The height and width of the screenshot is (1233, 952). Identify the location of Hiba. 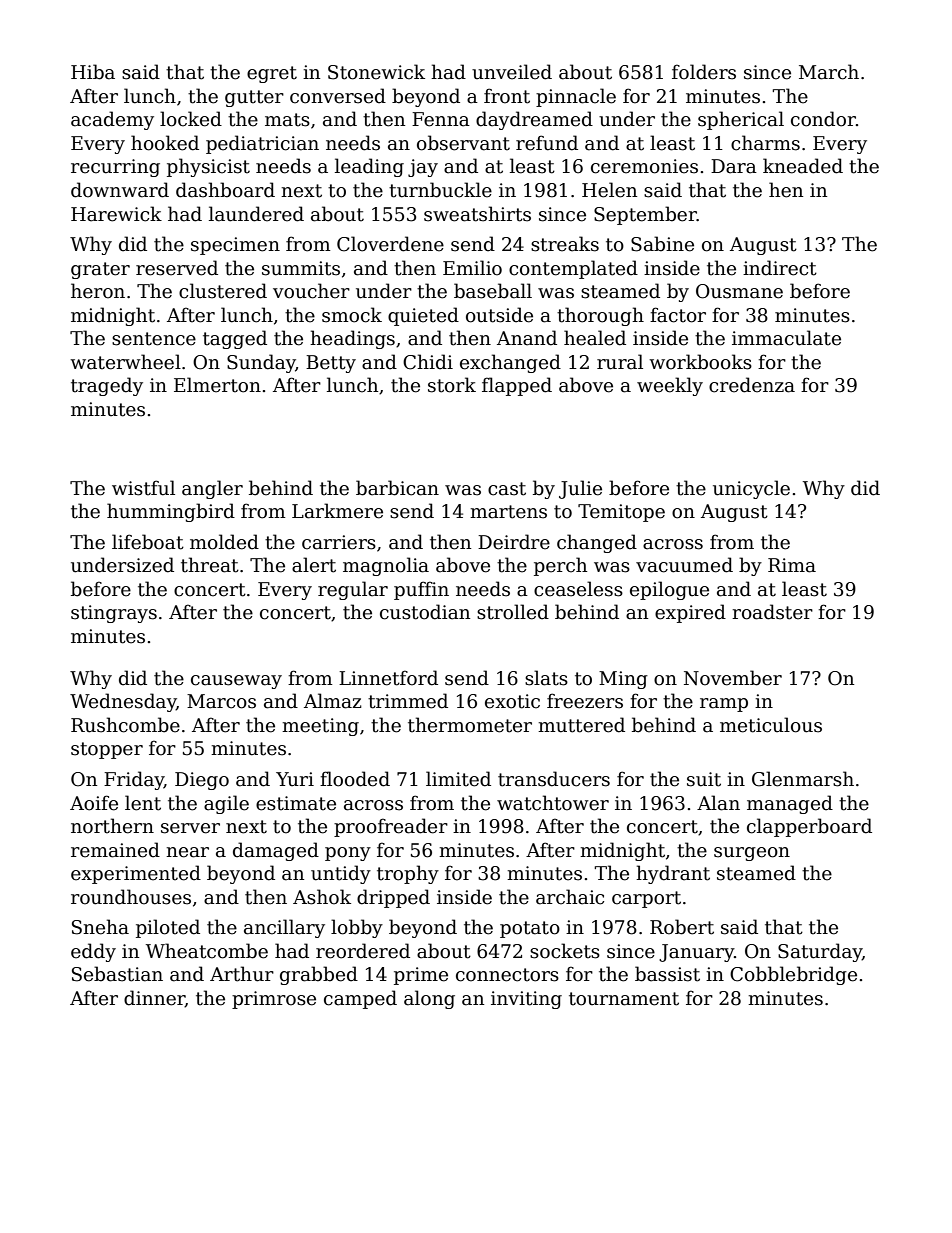
(93, 72).
